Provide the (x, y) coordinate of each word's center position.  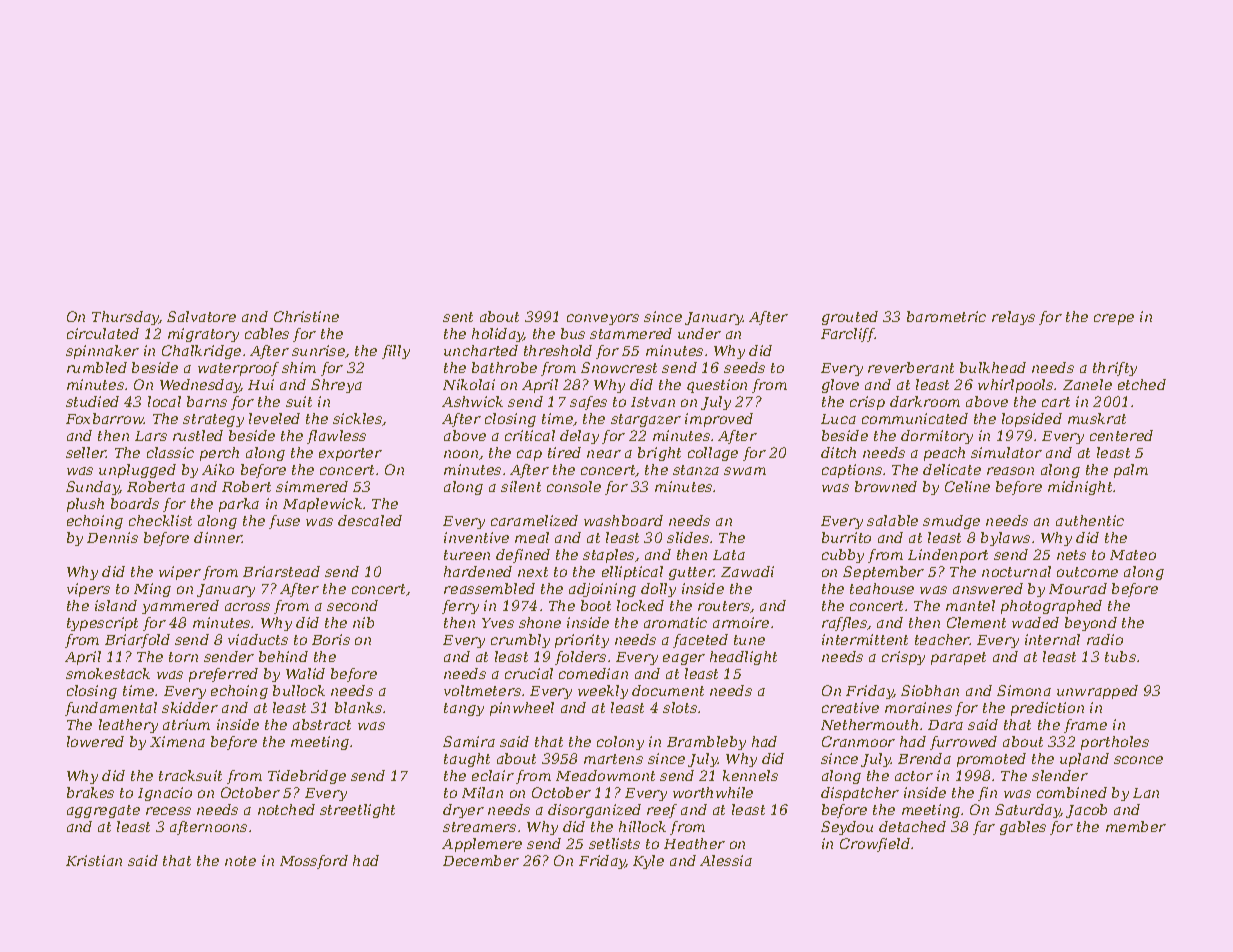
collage (713, 454)
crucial (529, 673)
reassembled (489, 588)
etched (1142, 384)
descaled (370, 520)
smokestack (108, 673)
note (240, 861)
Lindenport (948, 556)
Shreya (336, 386)
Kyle (648, 862)
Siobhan (930, 690)
